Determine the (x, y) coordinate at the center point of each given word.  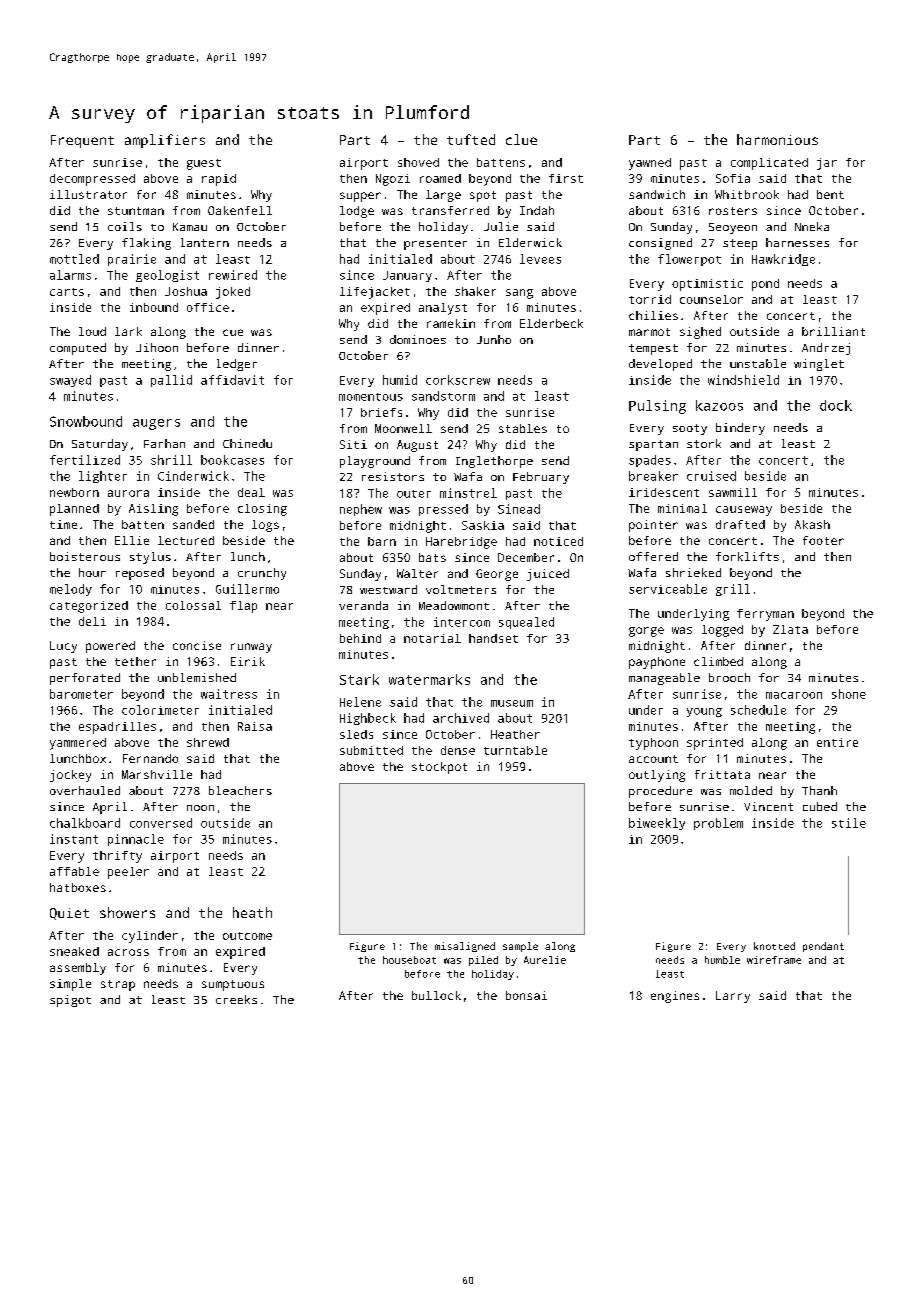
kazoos (719, 405)
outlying (657, 776)
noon (200, 808)
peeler (128, 873)
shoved (418, 162)
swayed (70, 381)
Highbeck (368, 719)
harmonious (777, 139)
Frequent (82, 141)
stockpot (439, 768)
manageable (664, 679)
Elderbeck (551, 323)
